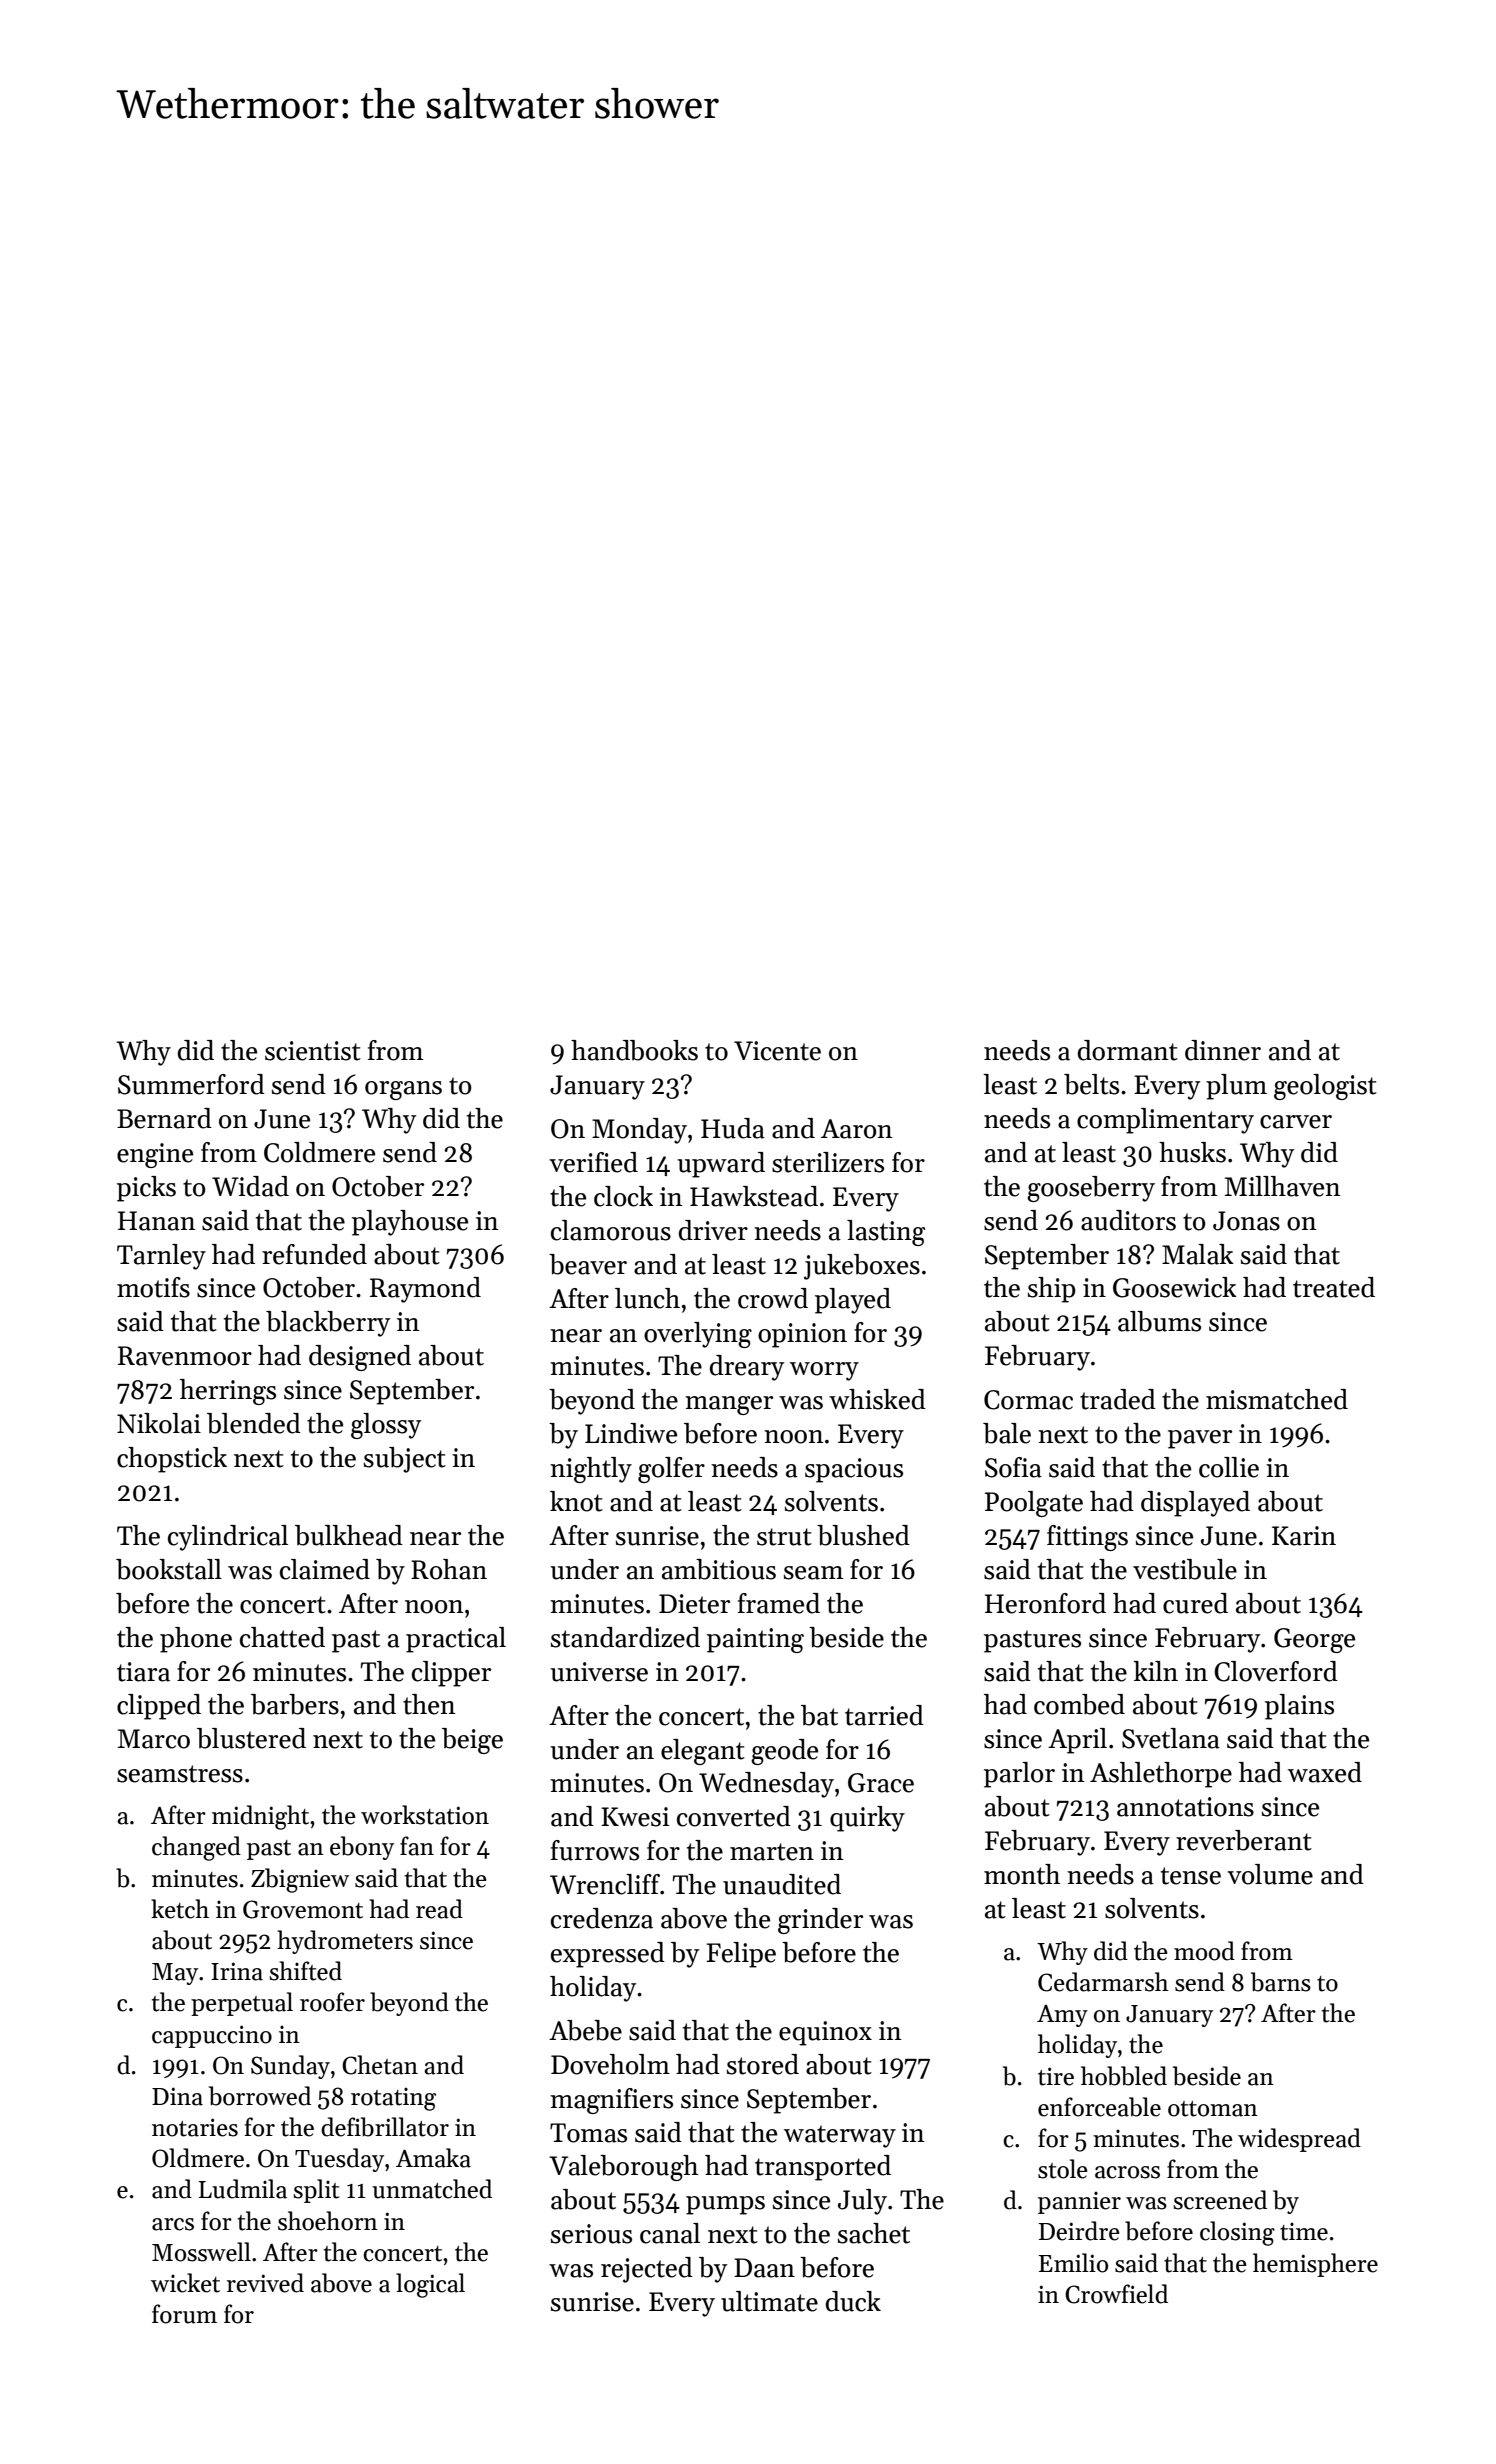  I want to click on volume, so click(1270, 1874).
